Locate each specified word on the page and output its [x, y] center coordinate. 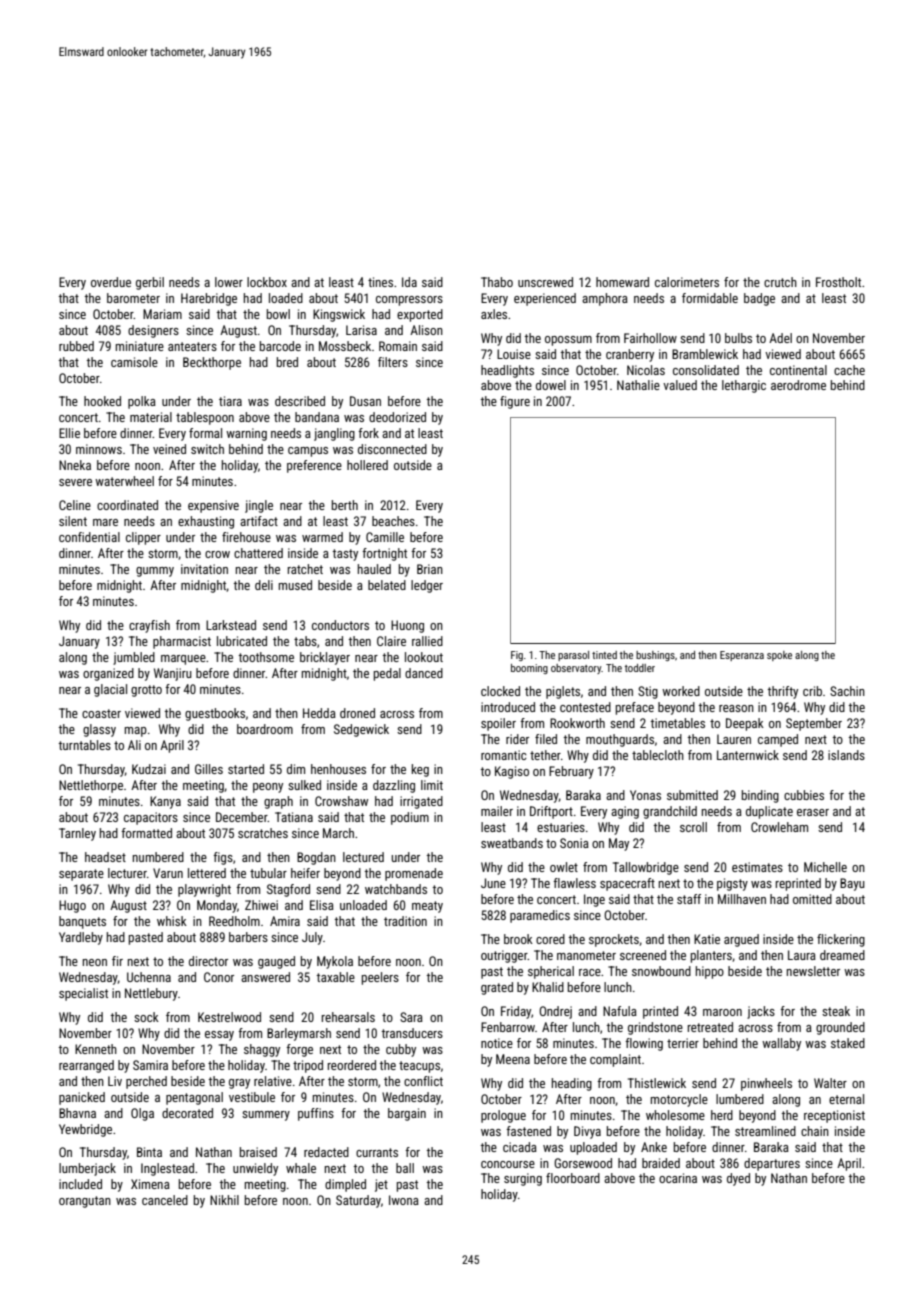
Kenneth [96, 1049]
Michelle [825, 867]
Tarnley [77, 834]
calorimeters [687, 282]
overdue [111, 282]
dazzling [394, 786]
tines [380, 282]
